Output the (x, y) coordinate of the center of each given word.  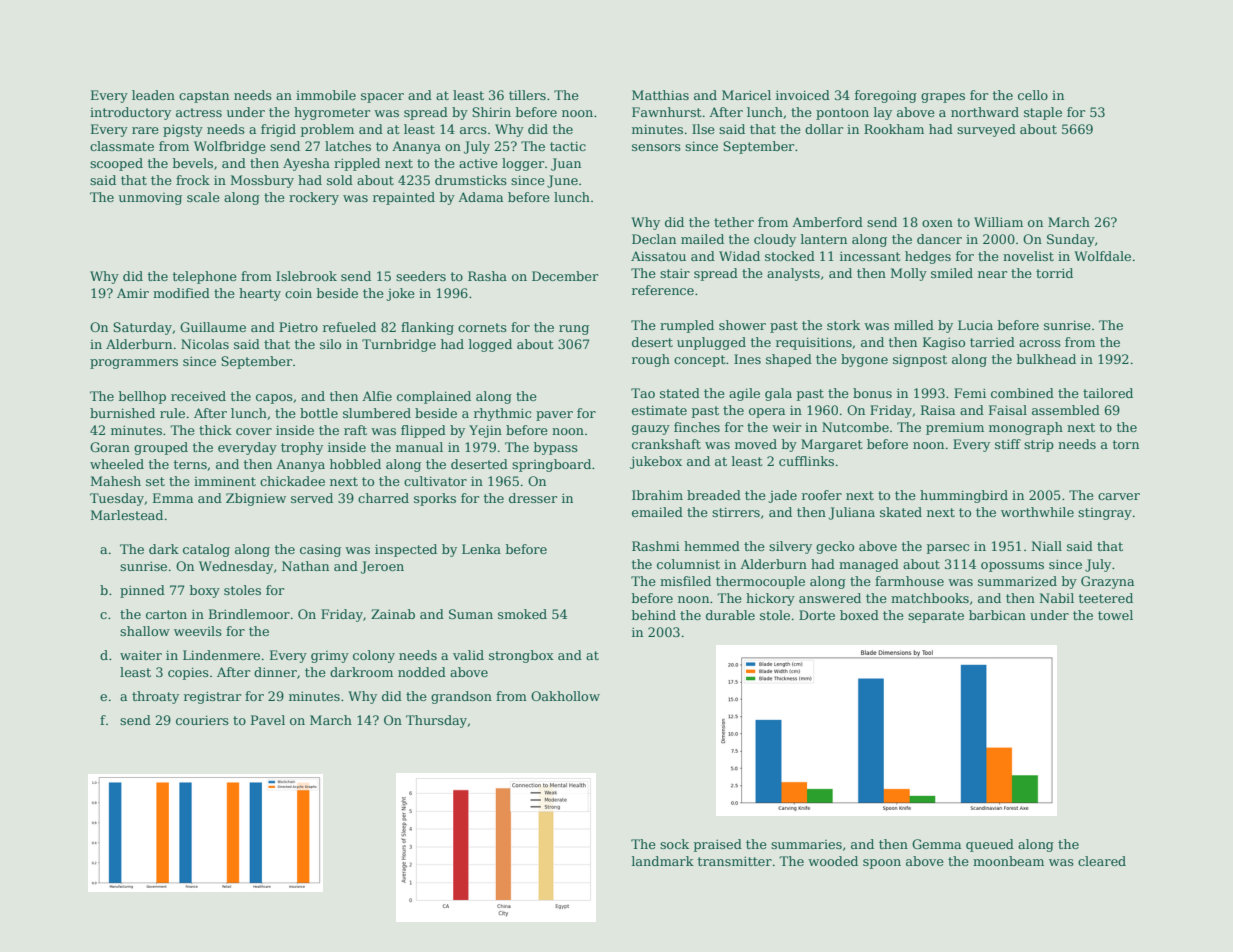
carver (1119, 496)
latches (348, 146)
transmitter (735, 861)
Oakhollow (565, 696)
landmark (663, 861)
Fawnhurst (667, 112)
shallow (145, 631)
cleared (1102, 861)
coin (298, 293)
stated (680, 393)
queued (990, 845)
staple (1043, 113)
